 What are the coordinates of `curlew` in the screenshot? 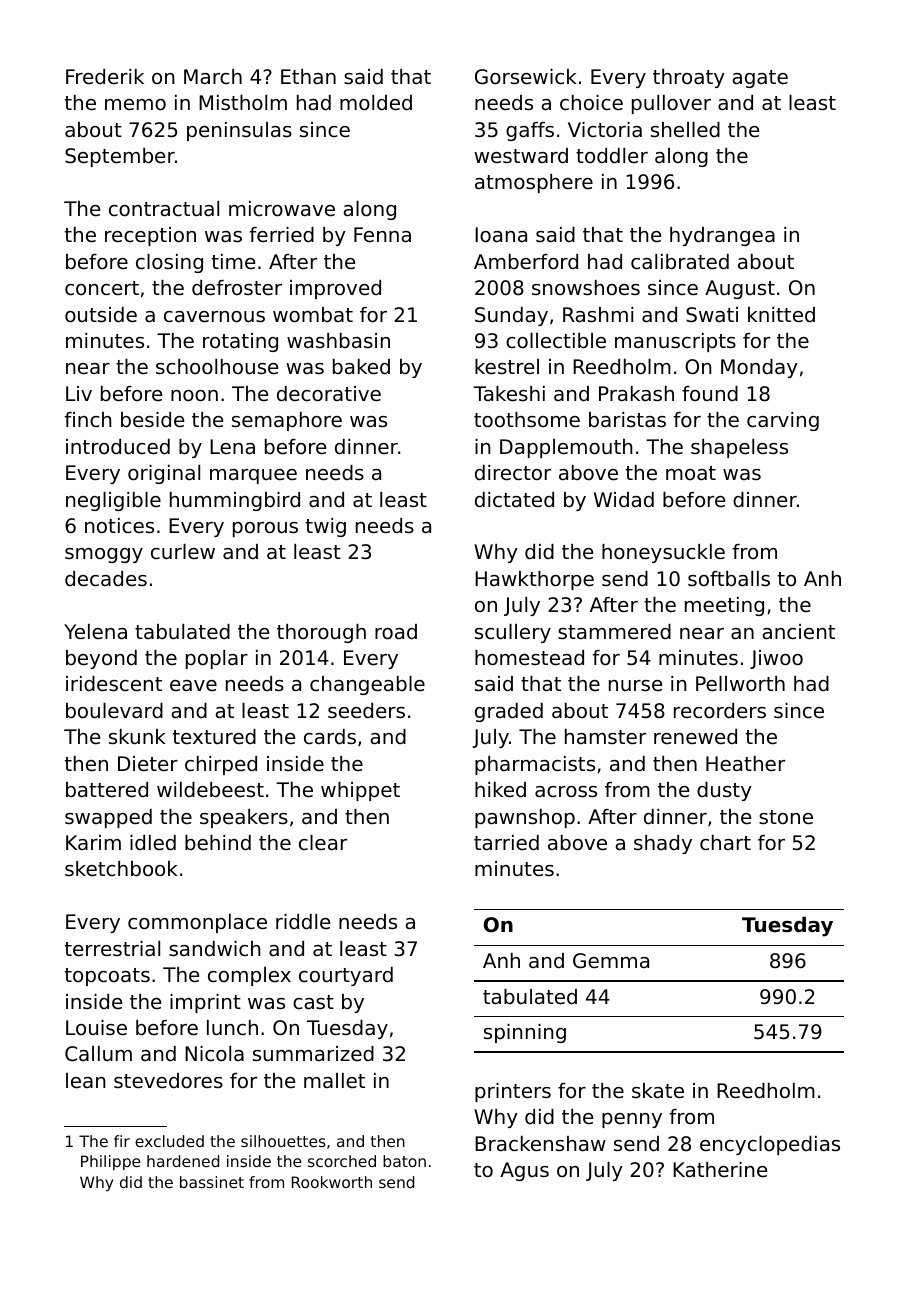 It's located at (183, 552).
